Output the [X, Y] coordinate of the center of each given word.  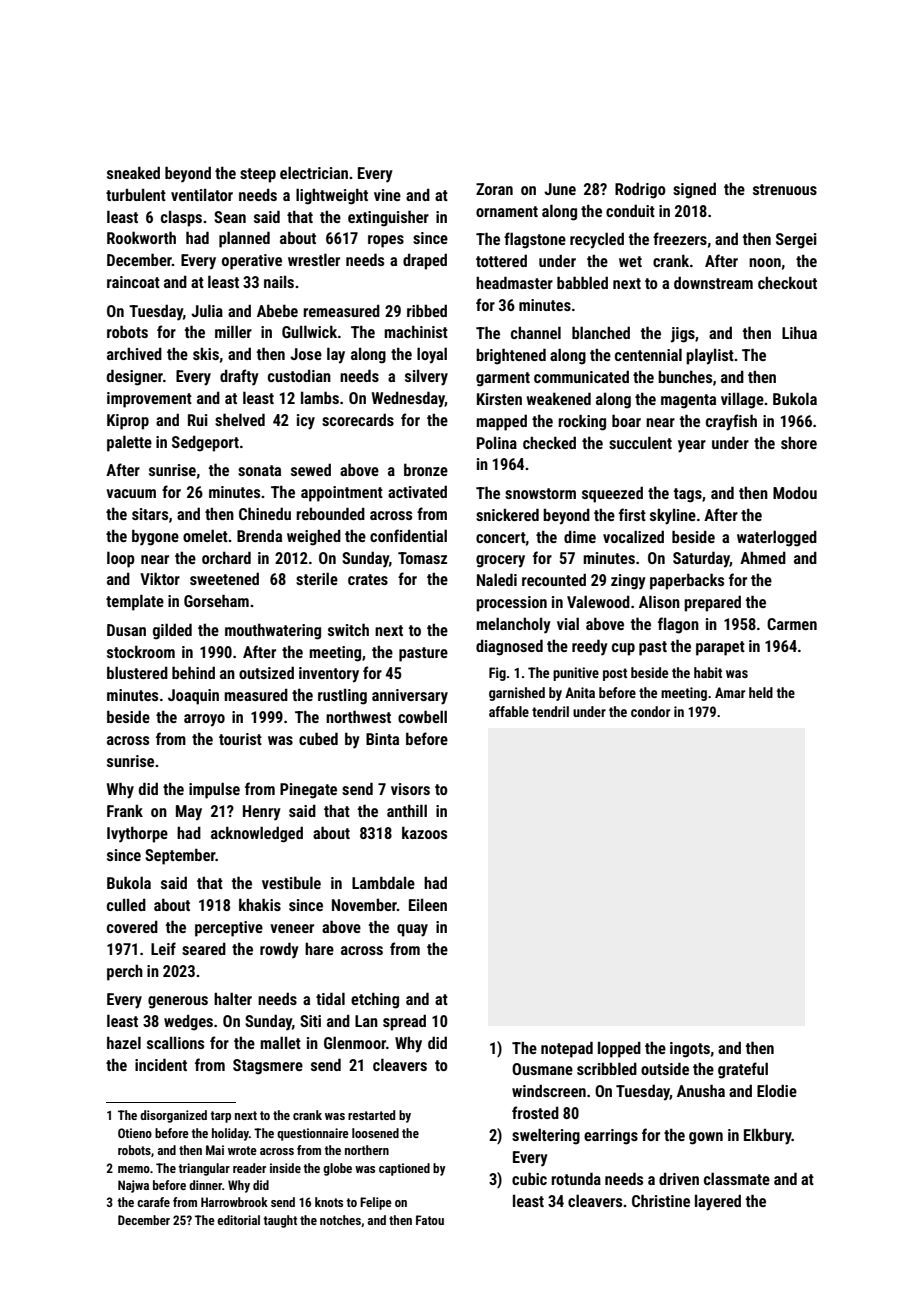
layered [718, 1202]
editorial [238, 1220]
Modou [795, 492]
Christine [661, 1200]
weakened [558, 398]
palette [129, 443]
